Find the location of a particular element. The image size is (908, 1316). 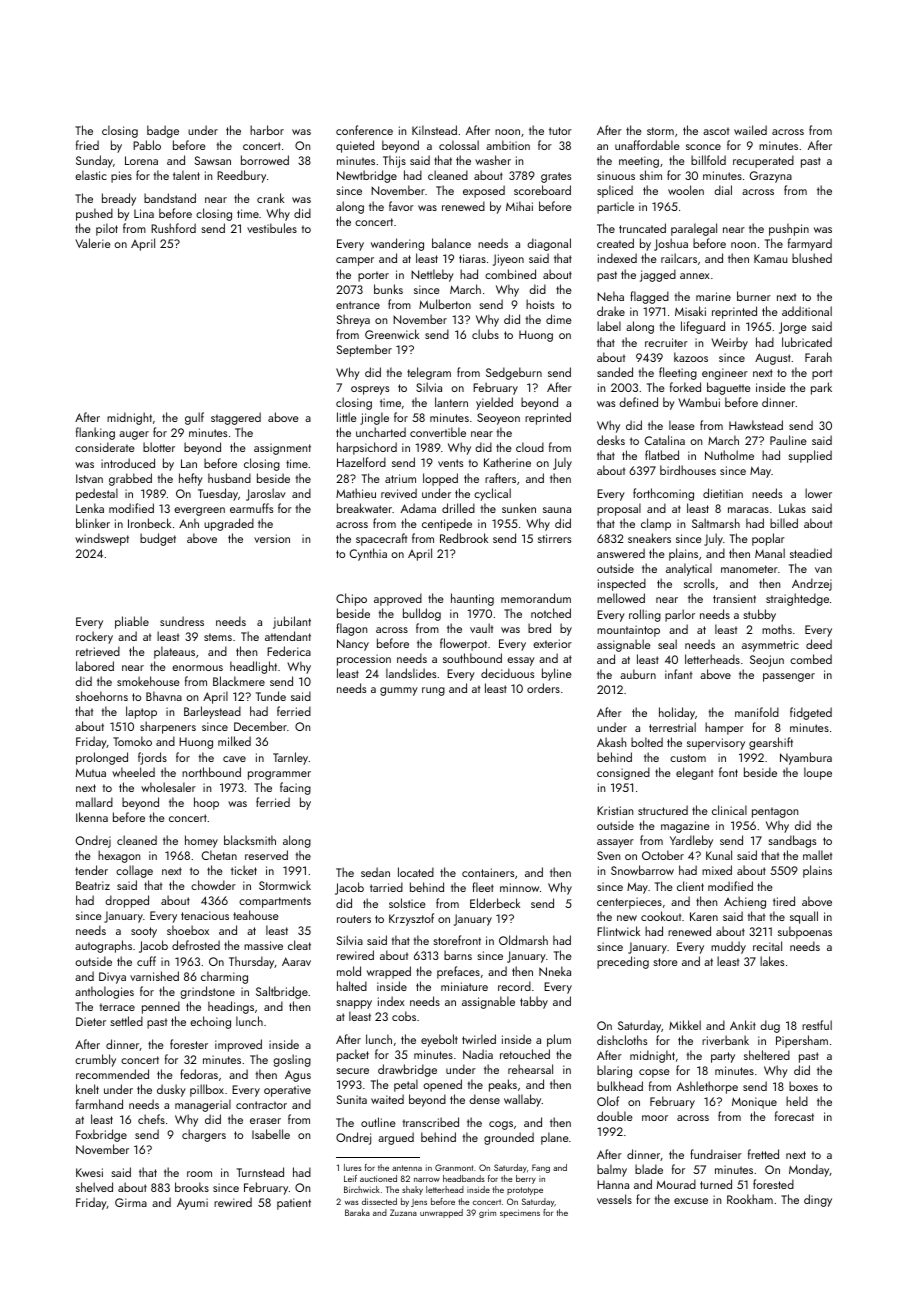

Ankit is located at coordinates (743, 1025).
